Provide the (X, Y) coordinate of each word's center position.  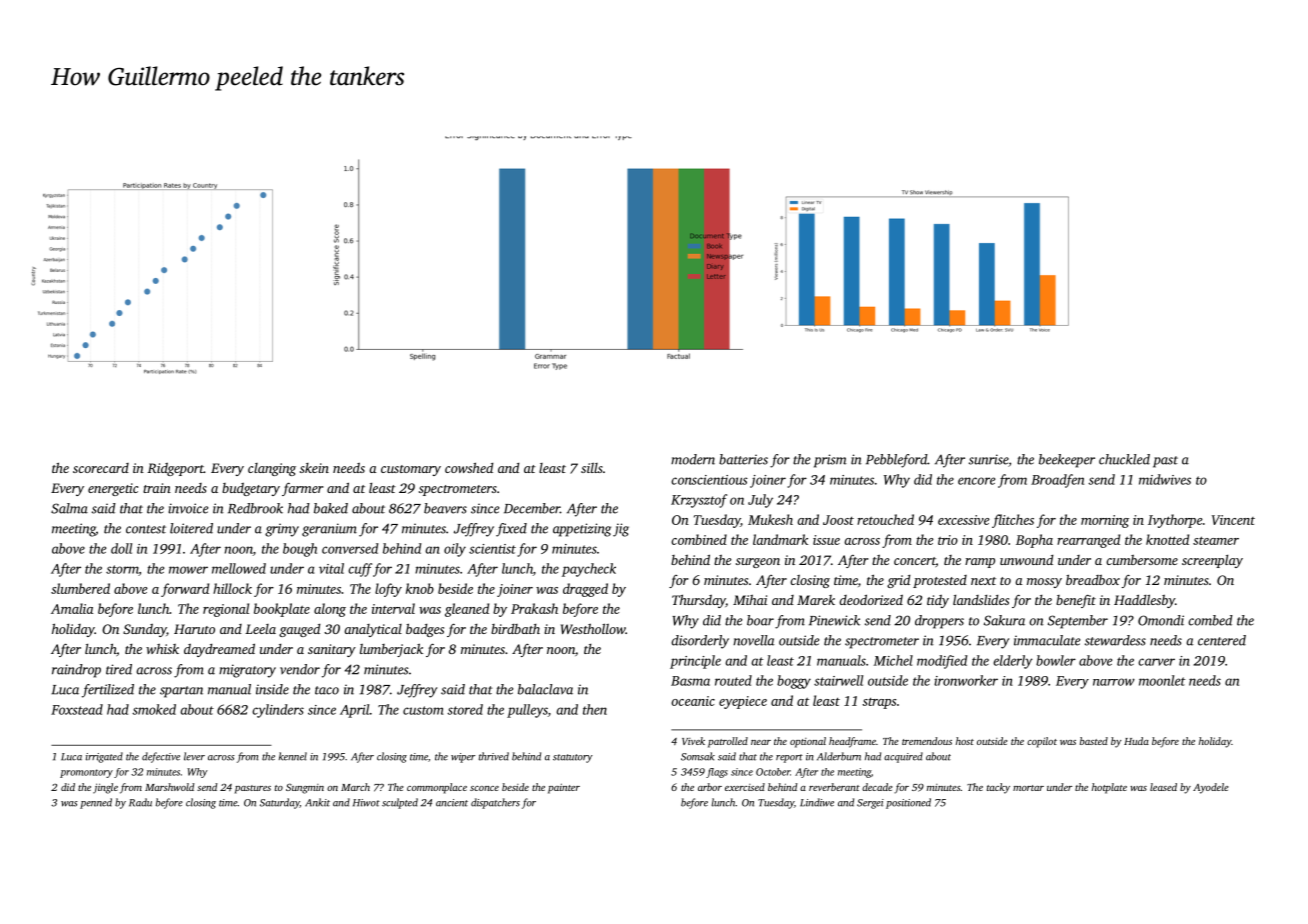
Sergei (870, 804)
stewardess (1115, 640)
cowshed (469, 467)
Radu (140, 802)
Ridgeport (175, 469)
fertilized (108, 691)
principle (695, 662)
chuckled (1124, 459)
